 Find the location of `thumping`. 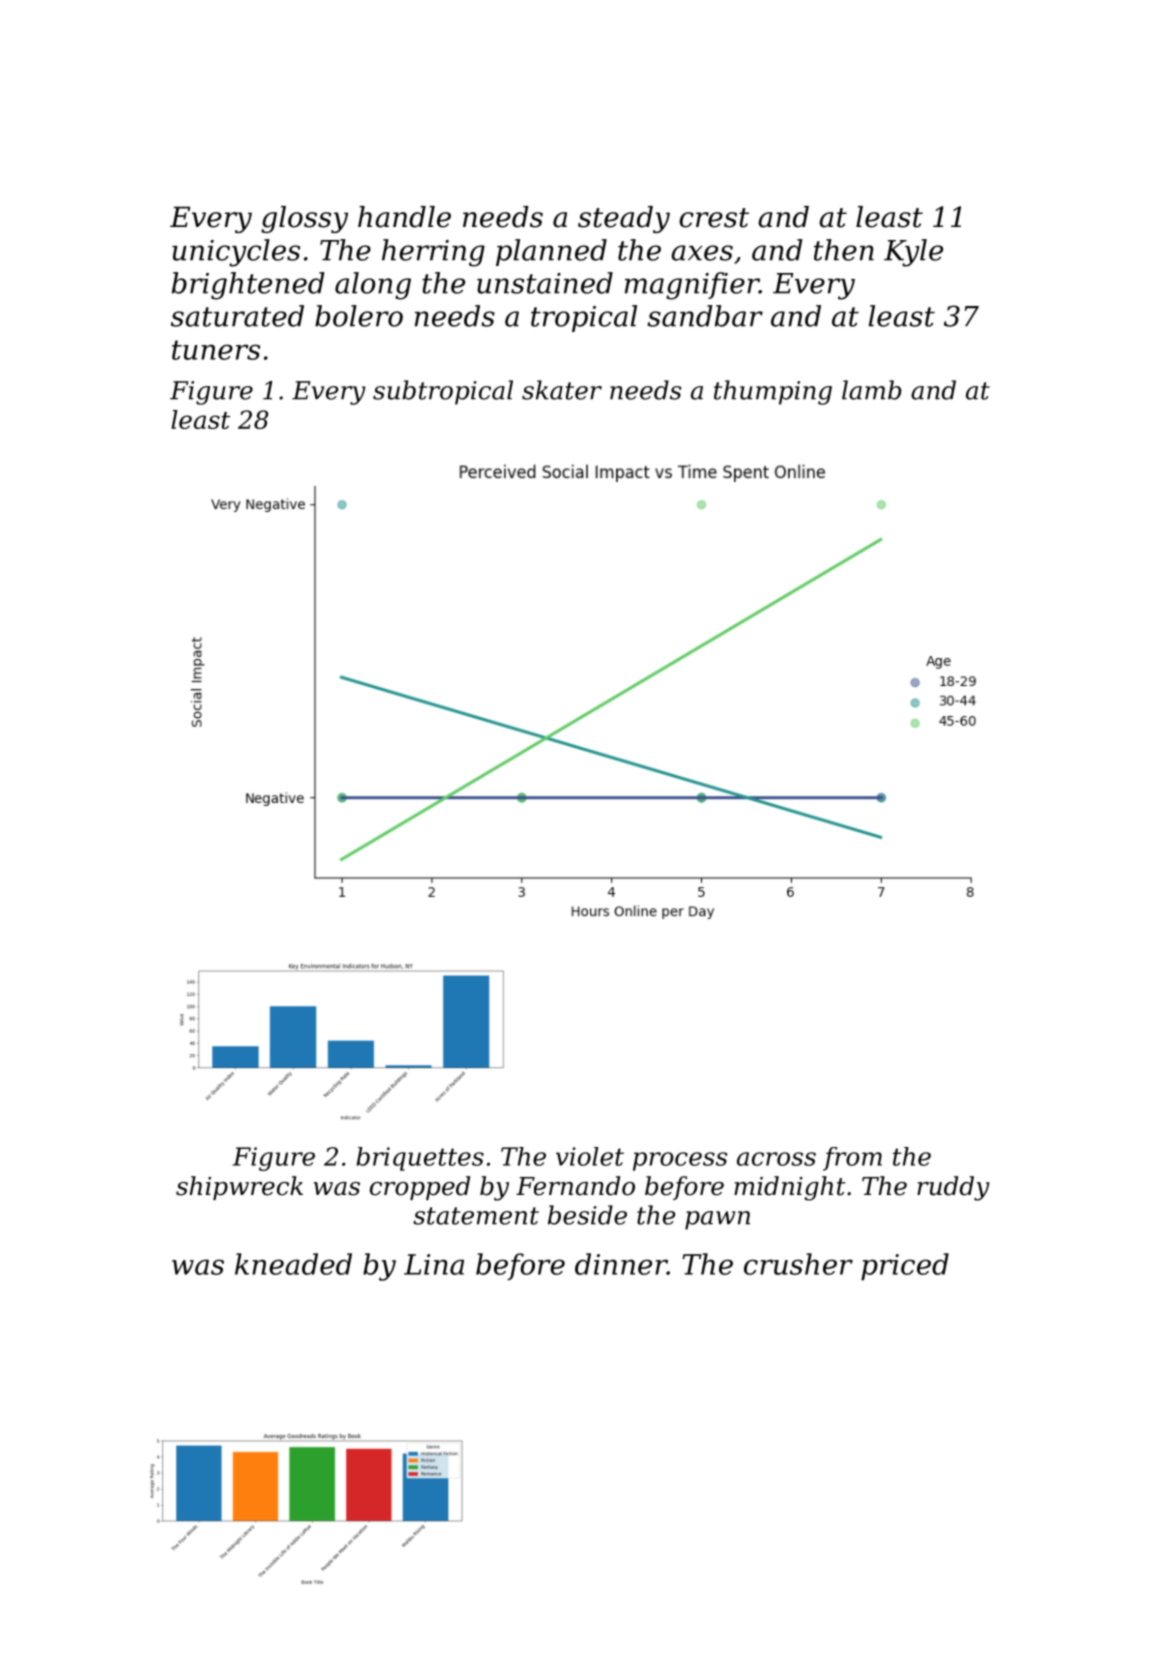

thumping is located at coordinates (773, 392).
